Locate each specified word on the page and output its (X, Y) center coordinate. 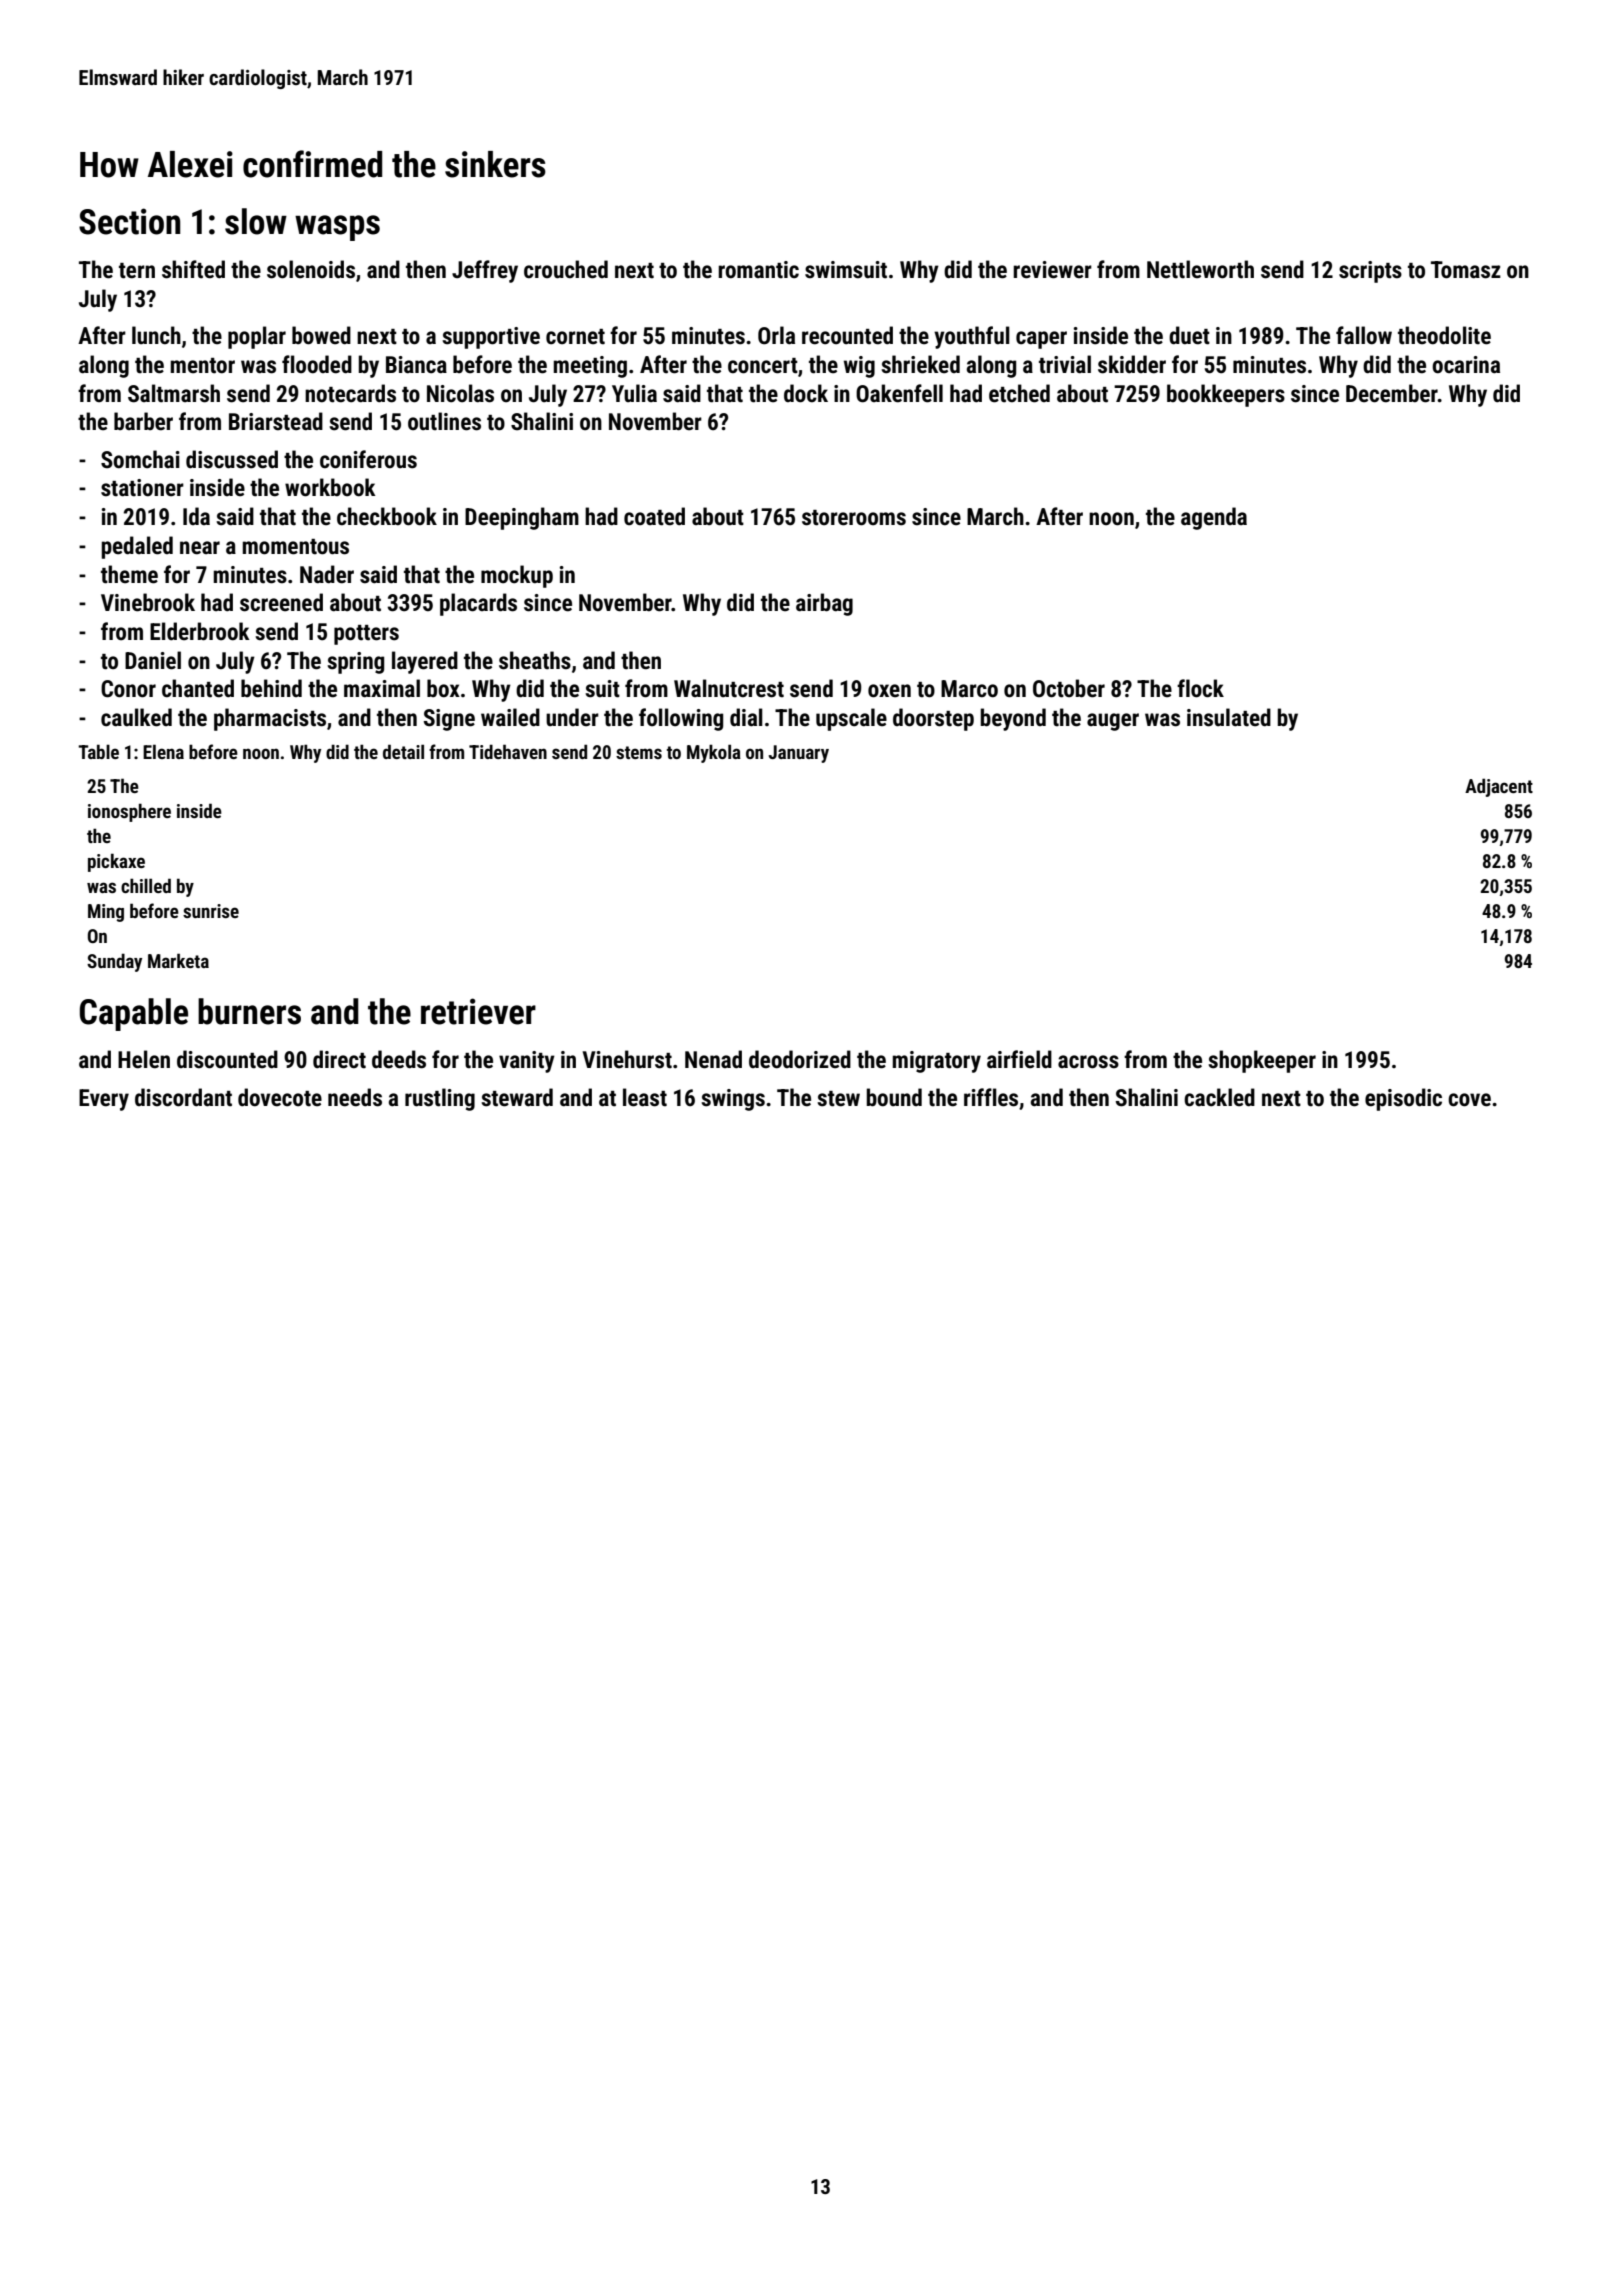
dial (746, 717)
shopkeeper (1262, 1061)
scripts (1370, 272)
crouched (566, 269)
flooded (317, 364)
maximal (382, 688)
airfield (1019, 1059)
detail (403, 751)
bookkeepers (1226, 395)
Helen (144, 1059)
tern (137, 271)
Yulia (634, 393)
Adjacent (1499, 787)
